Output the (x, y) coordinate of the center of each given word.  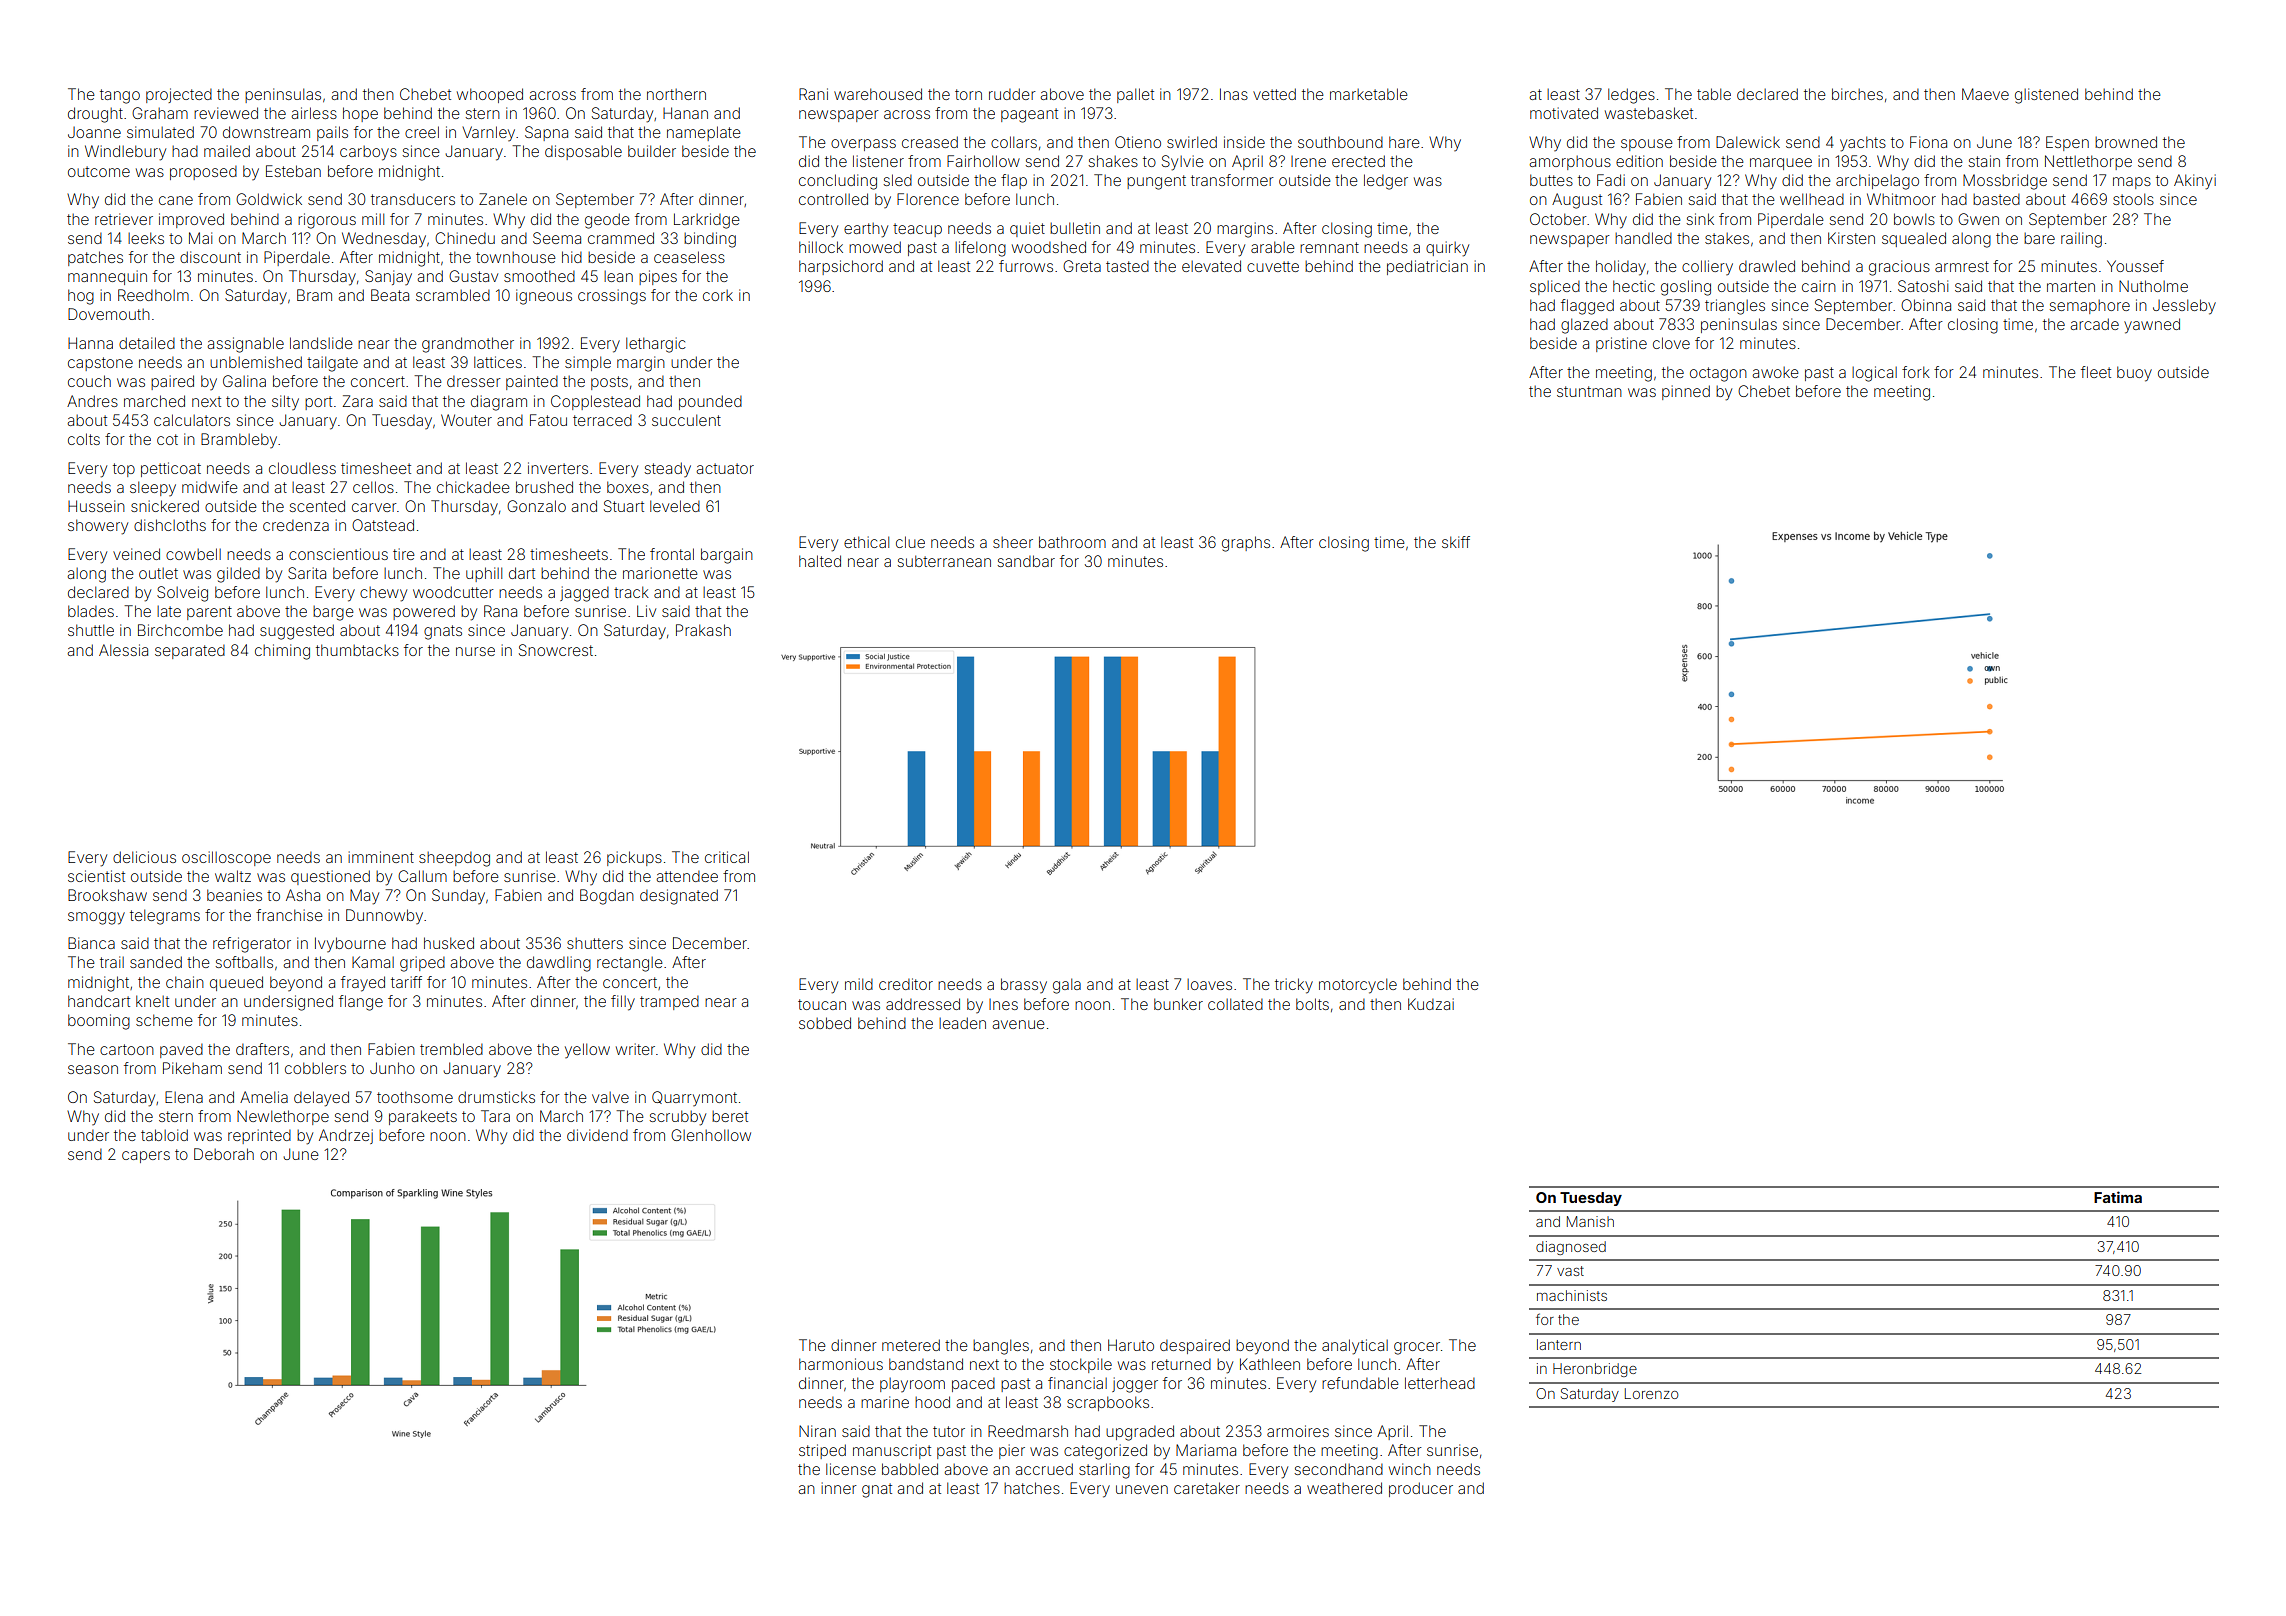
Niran (817, 1431)
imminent (381, 857)
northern (676, 94)
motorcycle (1358, 986)
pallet (1135, 95)
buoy (2134, 374)
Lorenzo (1651, 1393)
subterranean (944, 561)
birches (1857, 94)
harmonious (841, 1364)
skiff (1456, 542)
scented (317, 506)
